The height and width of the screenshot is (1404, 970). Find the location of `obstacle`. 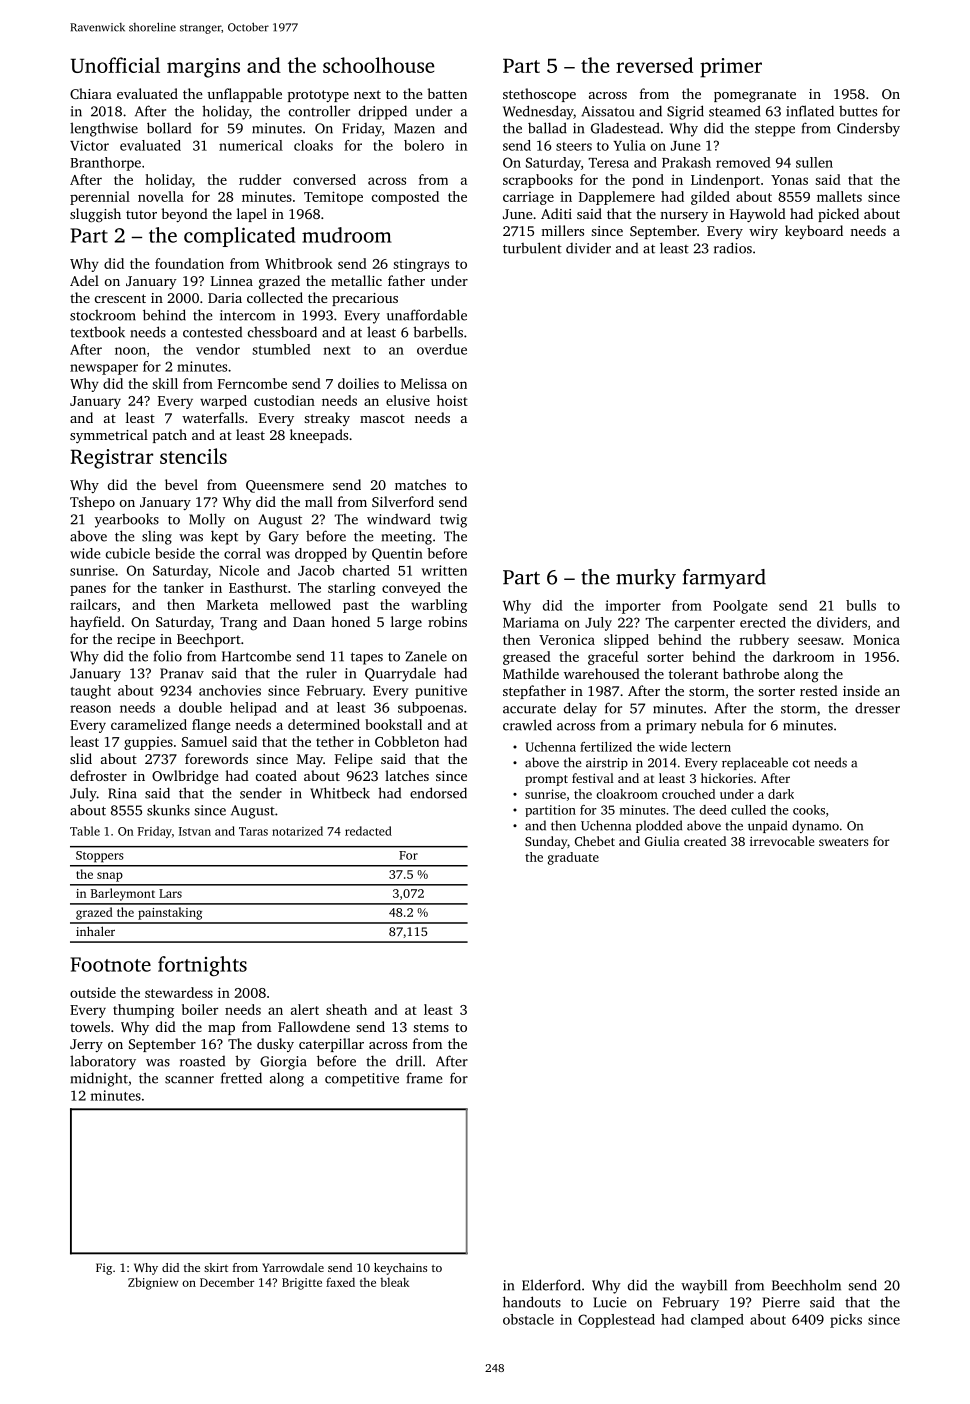

obstacle is located at coordinates (528, 1319).
